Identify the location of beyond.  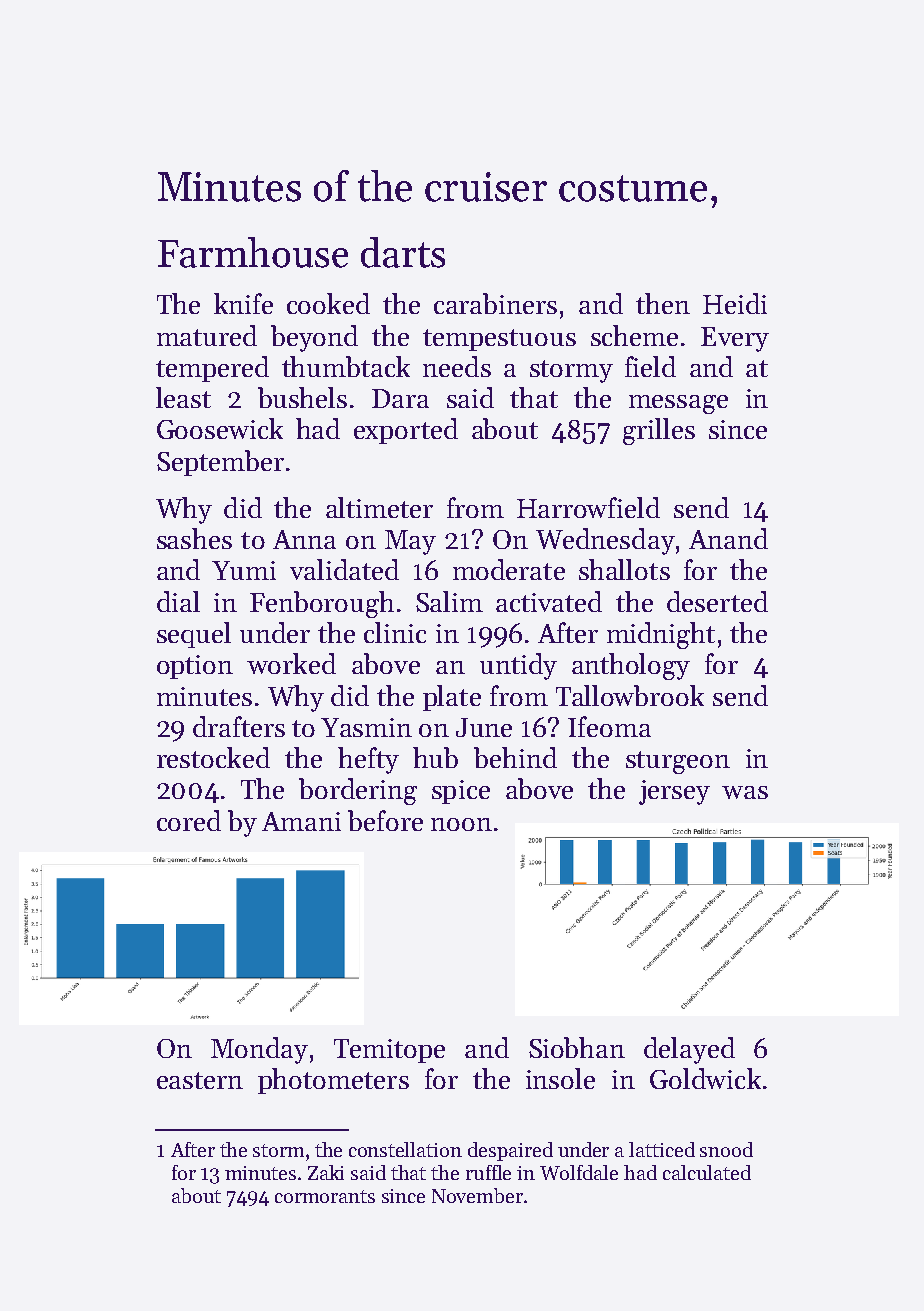
(314, 338).
